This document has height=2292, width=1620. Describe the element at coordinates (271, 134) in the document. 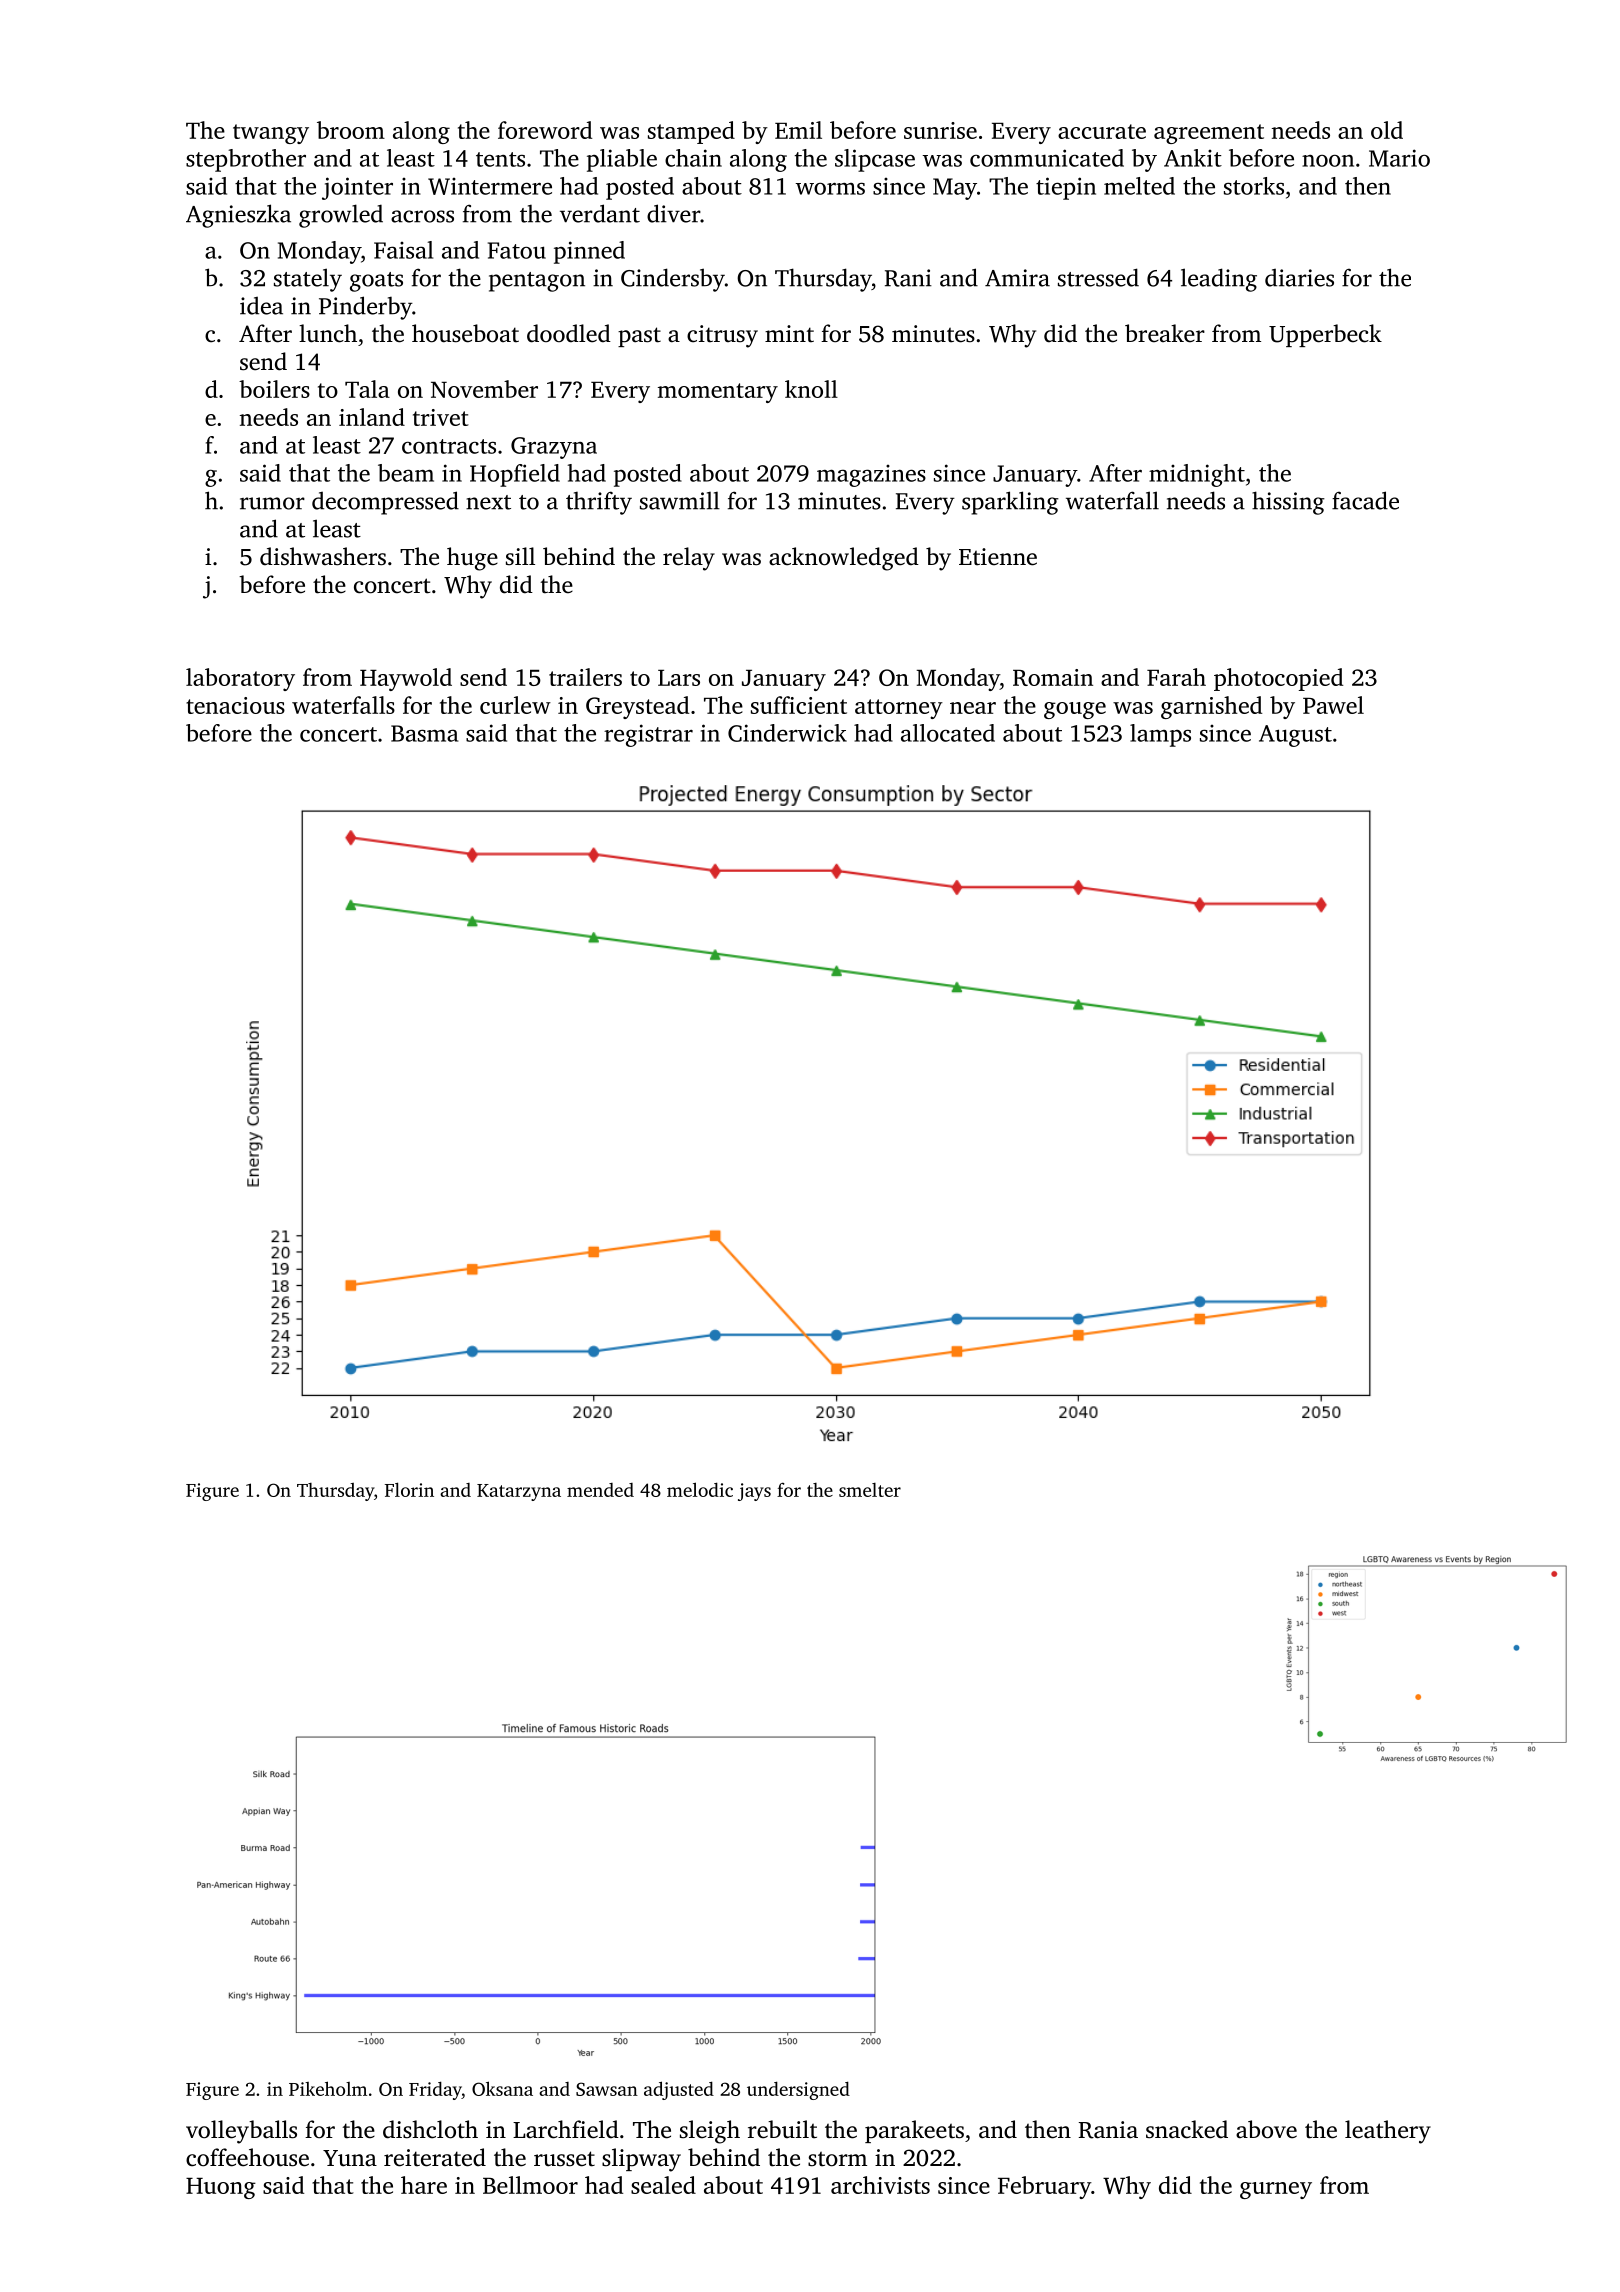

I see `twangy` at that location.
